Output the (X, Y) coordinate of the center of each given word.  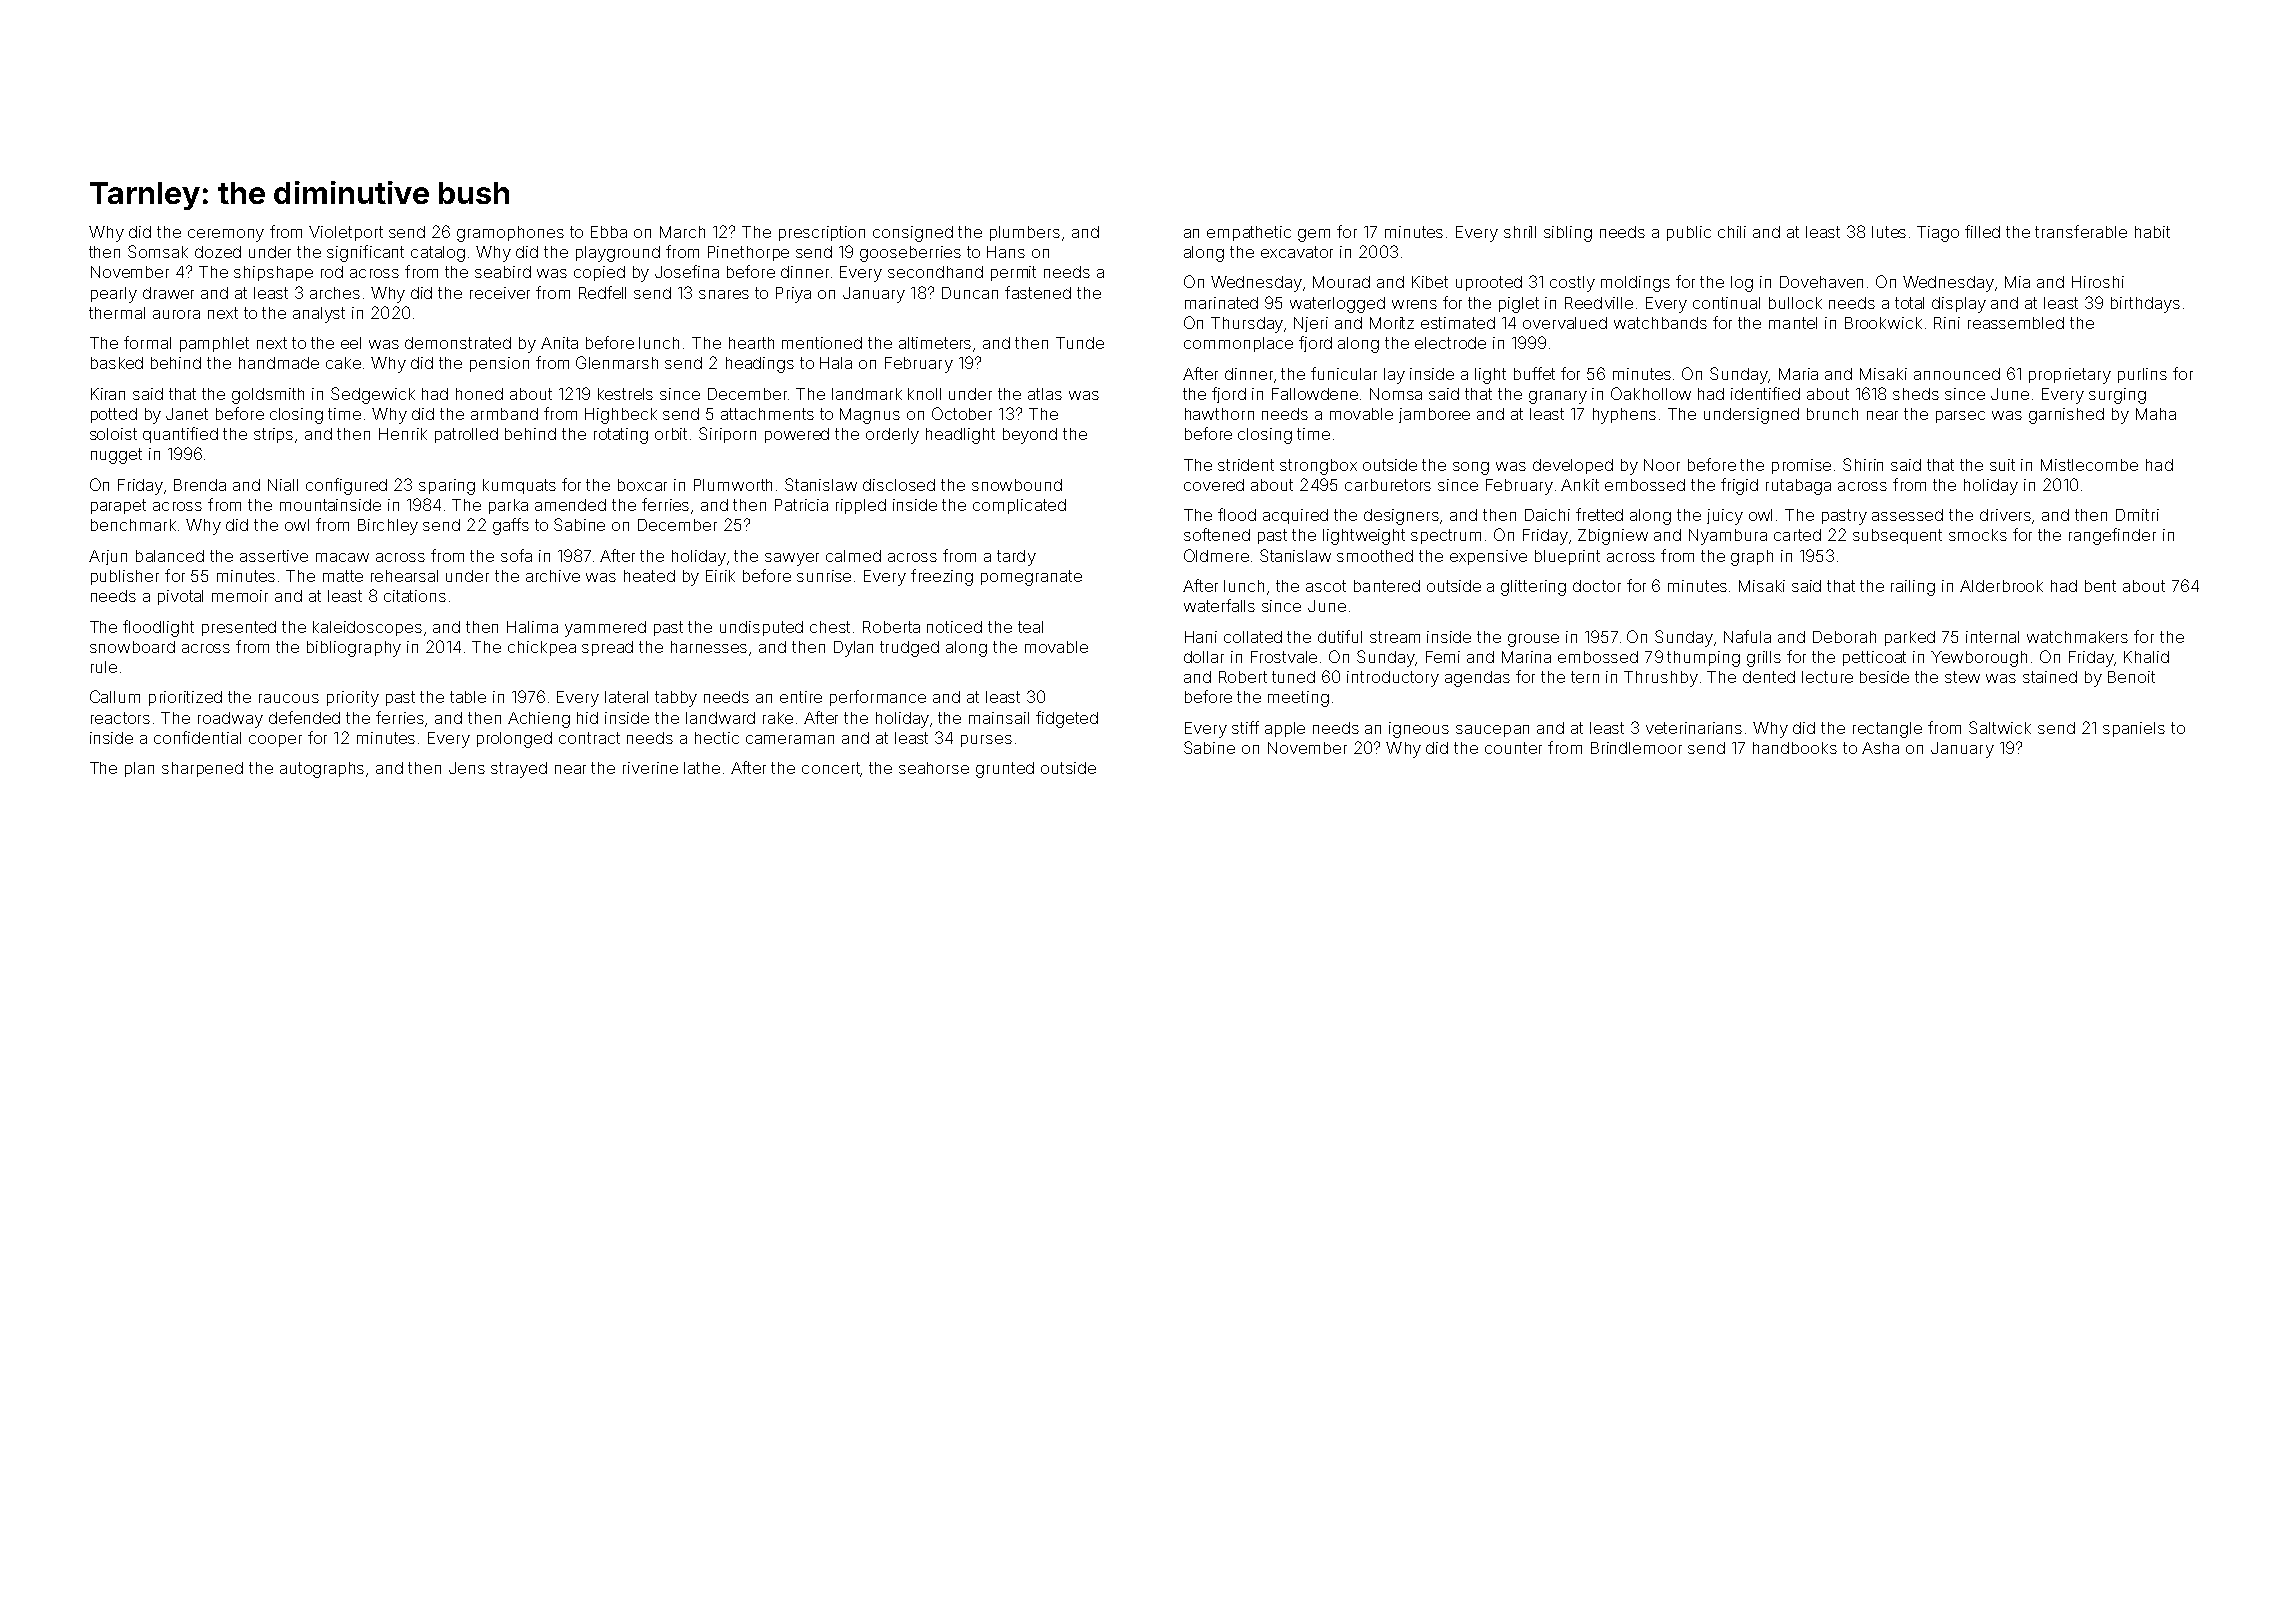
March (682, 232)
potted (114, 415)
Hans (1006, 252)
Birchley (388, 527)
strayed (519, 770)
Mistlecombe (2089, 465)
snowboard (132, 647)
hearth (751, 343)
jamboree (1434, 415)
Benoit (2131, 677)
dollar (1204, 657)
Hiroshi (2098, 282)
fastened (1038, 292)
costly (1572, 284)
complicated (1019, 506)
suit (2002, 465)
